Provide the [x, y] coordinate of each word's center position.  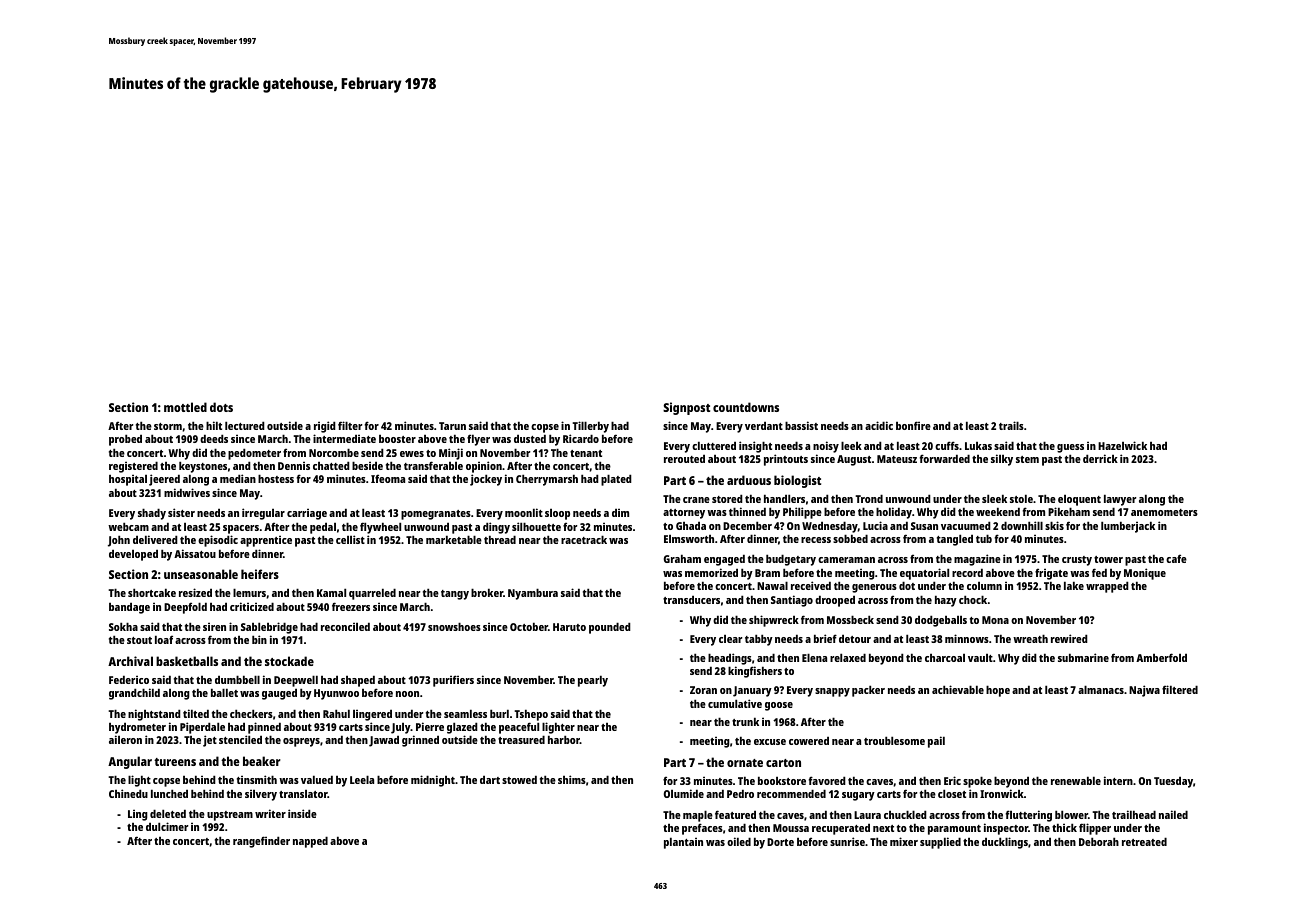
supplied [940, 843]
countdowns [746, 407]
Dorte [780, 842]
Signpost [686, 408]
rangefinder [261, 842]
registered [133, 467]
